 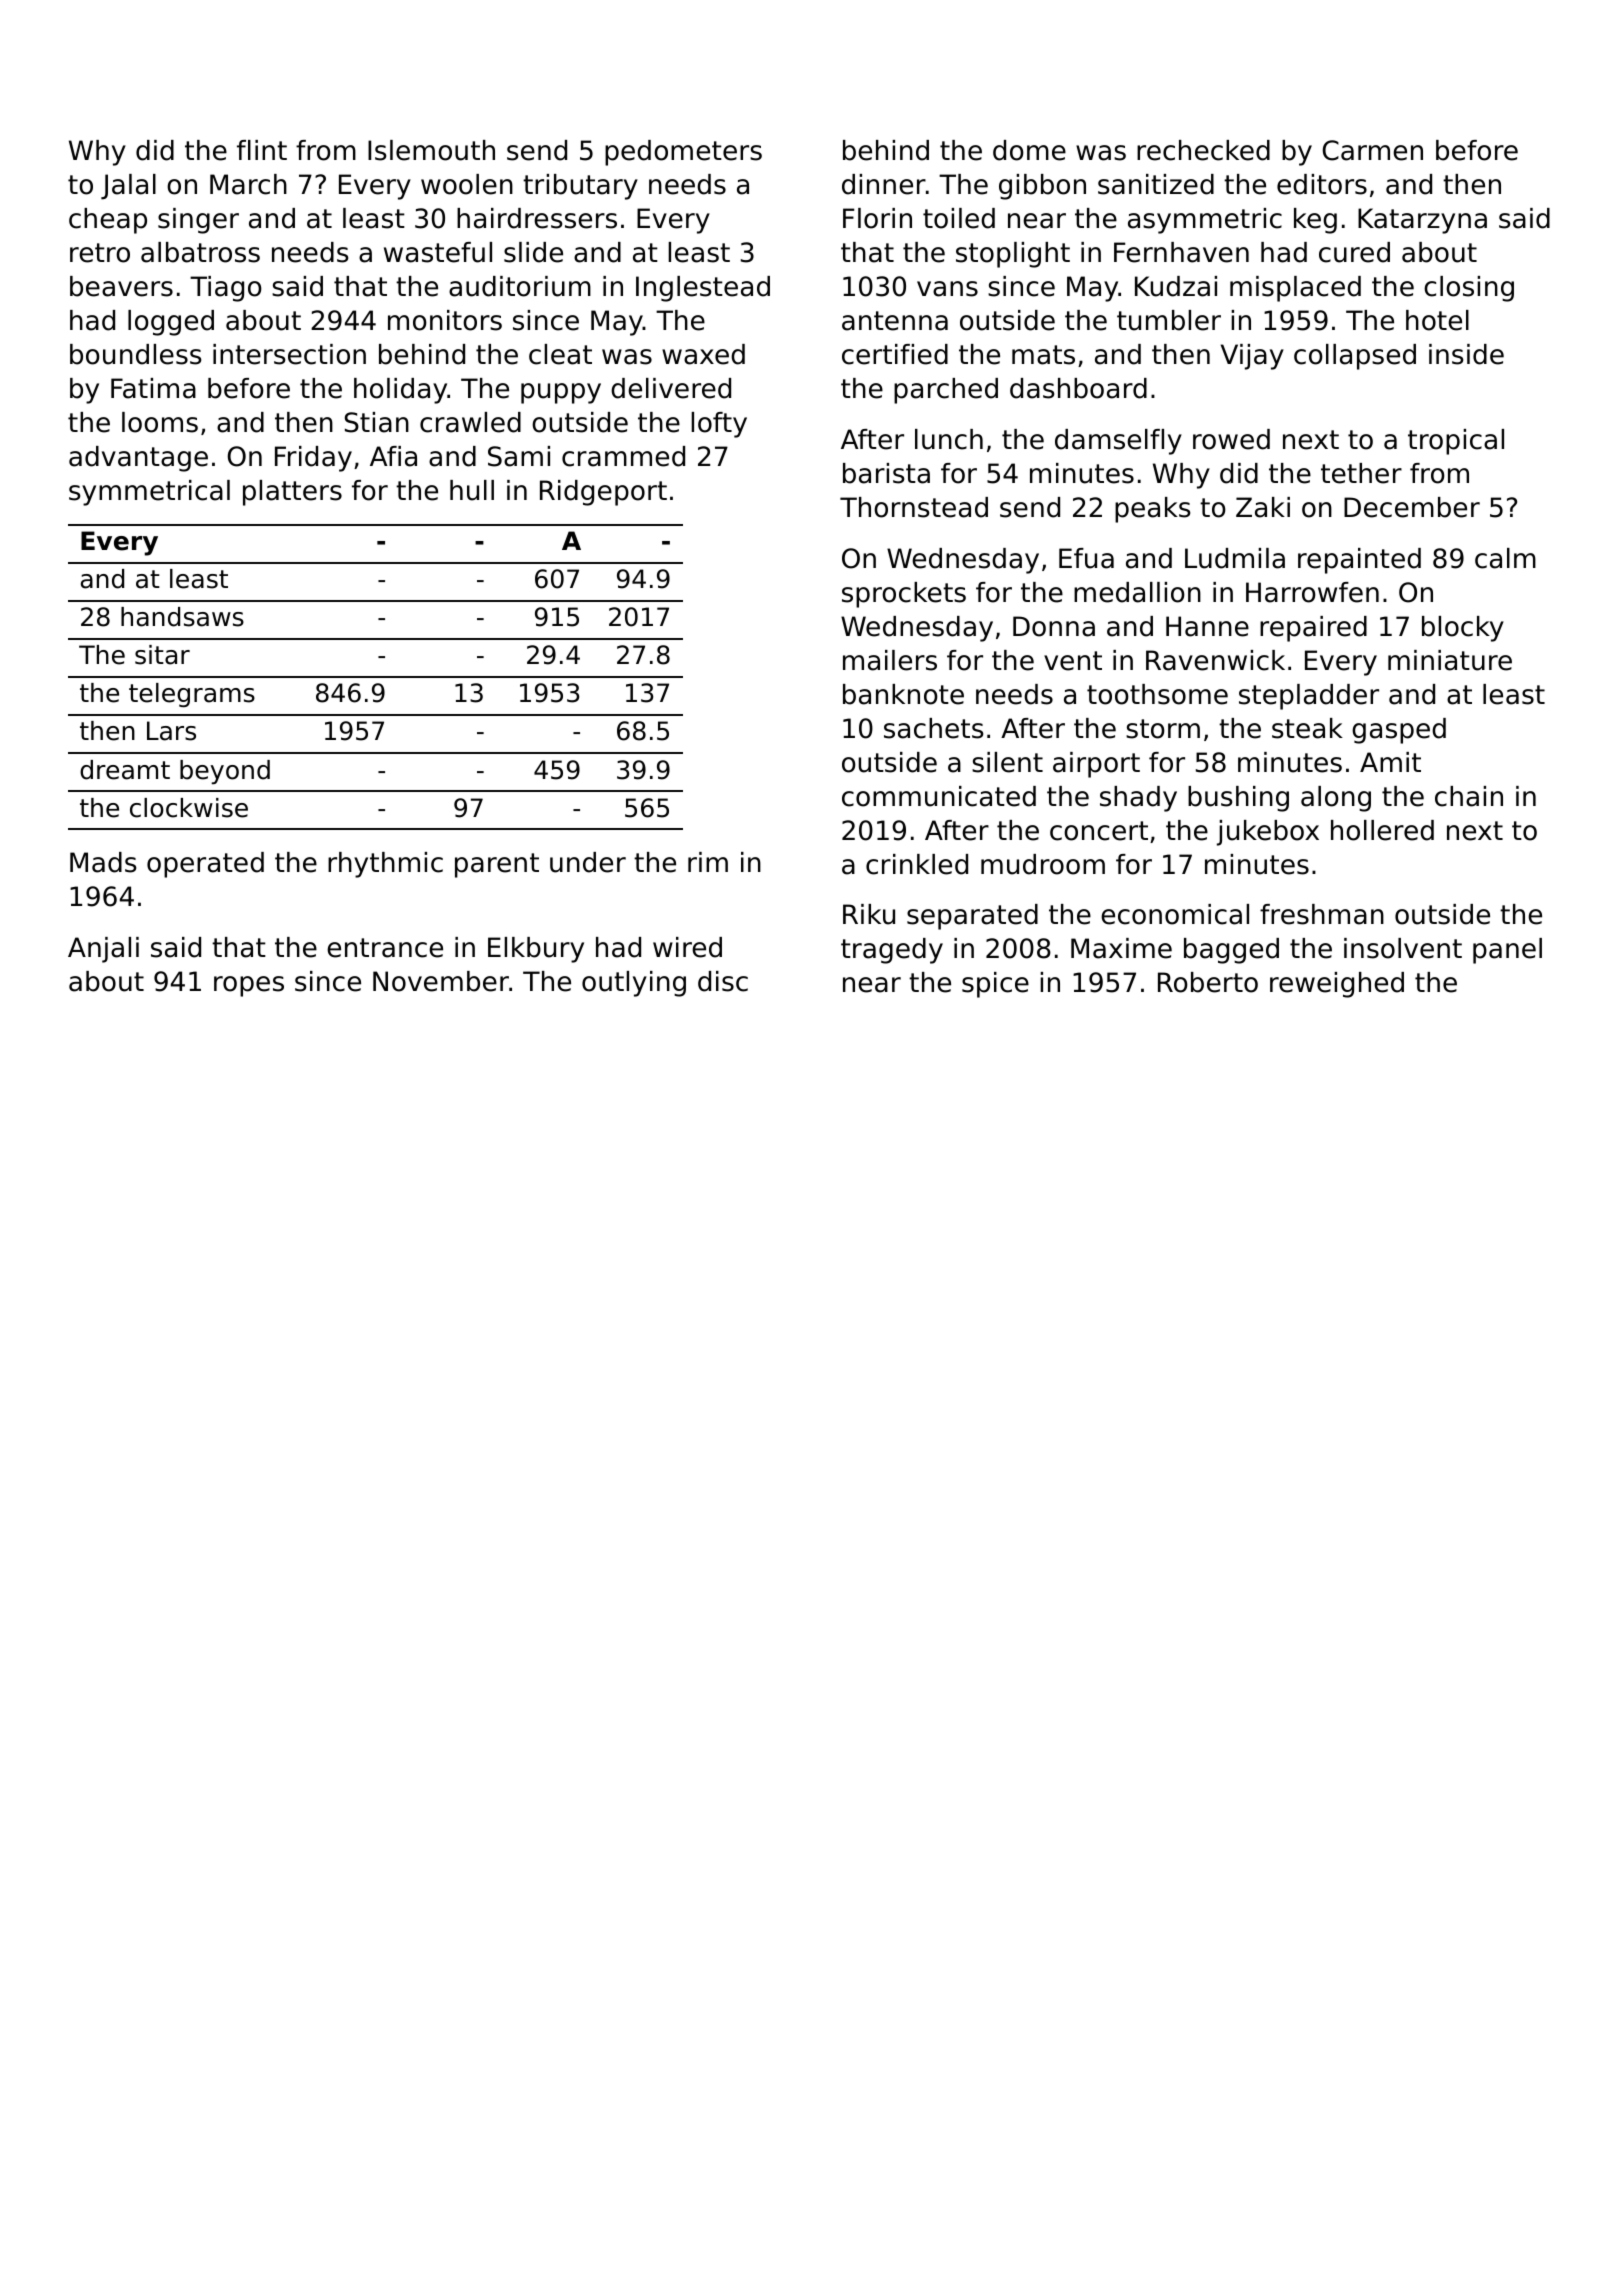 I want to click on sprockets, so click(x=904, y=595).
